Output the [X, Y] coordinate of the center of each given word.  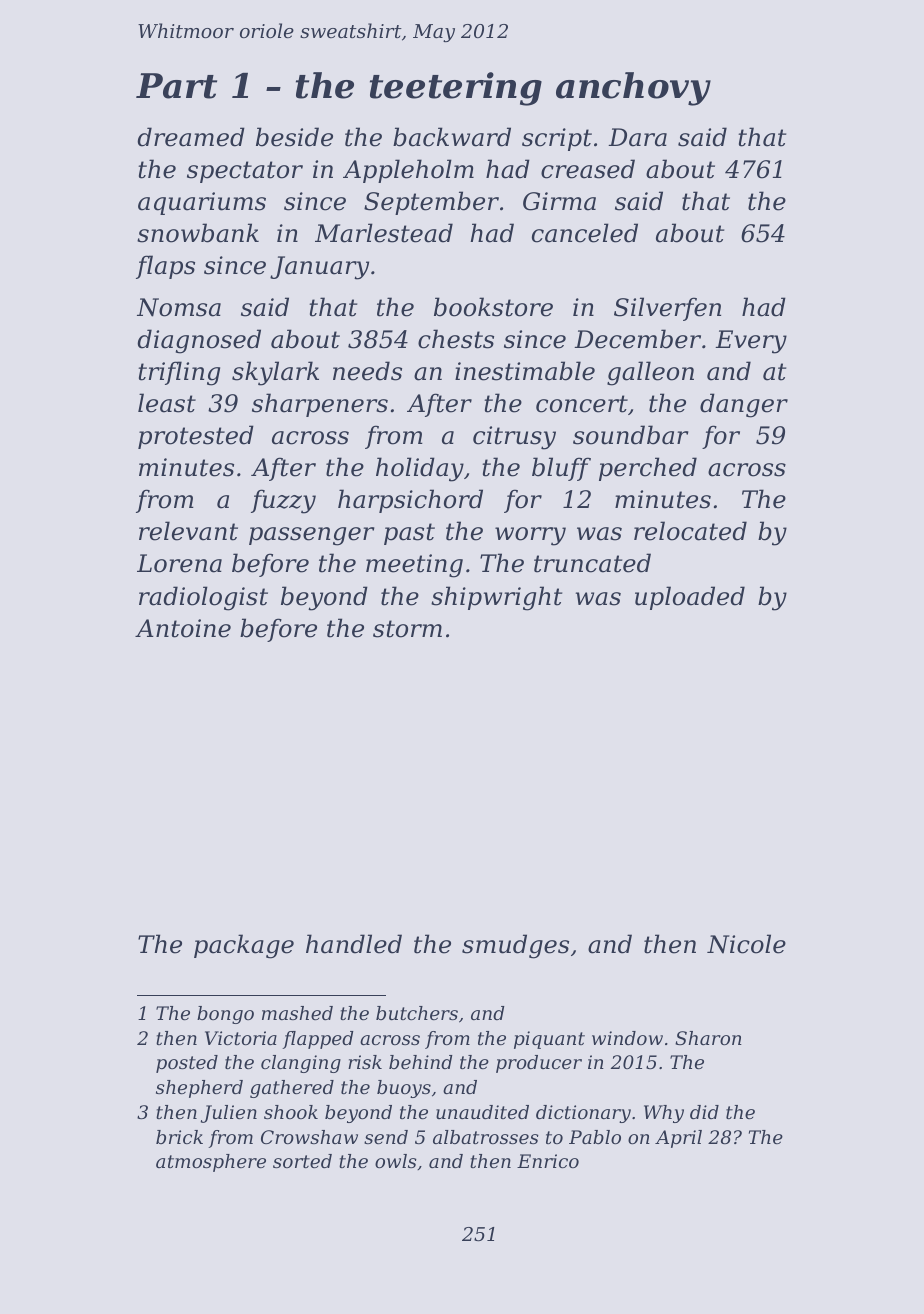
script [557, 139]
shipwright [496, 598]
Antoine [183, 628]
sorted [302, 1161]
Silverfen [667, 309]
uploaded [690, 598]
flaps [165, 267]
